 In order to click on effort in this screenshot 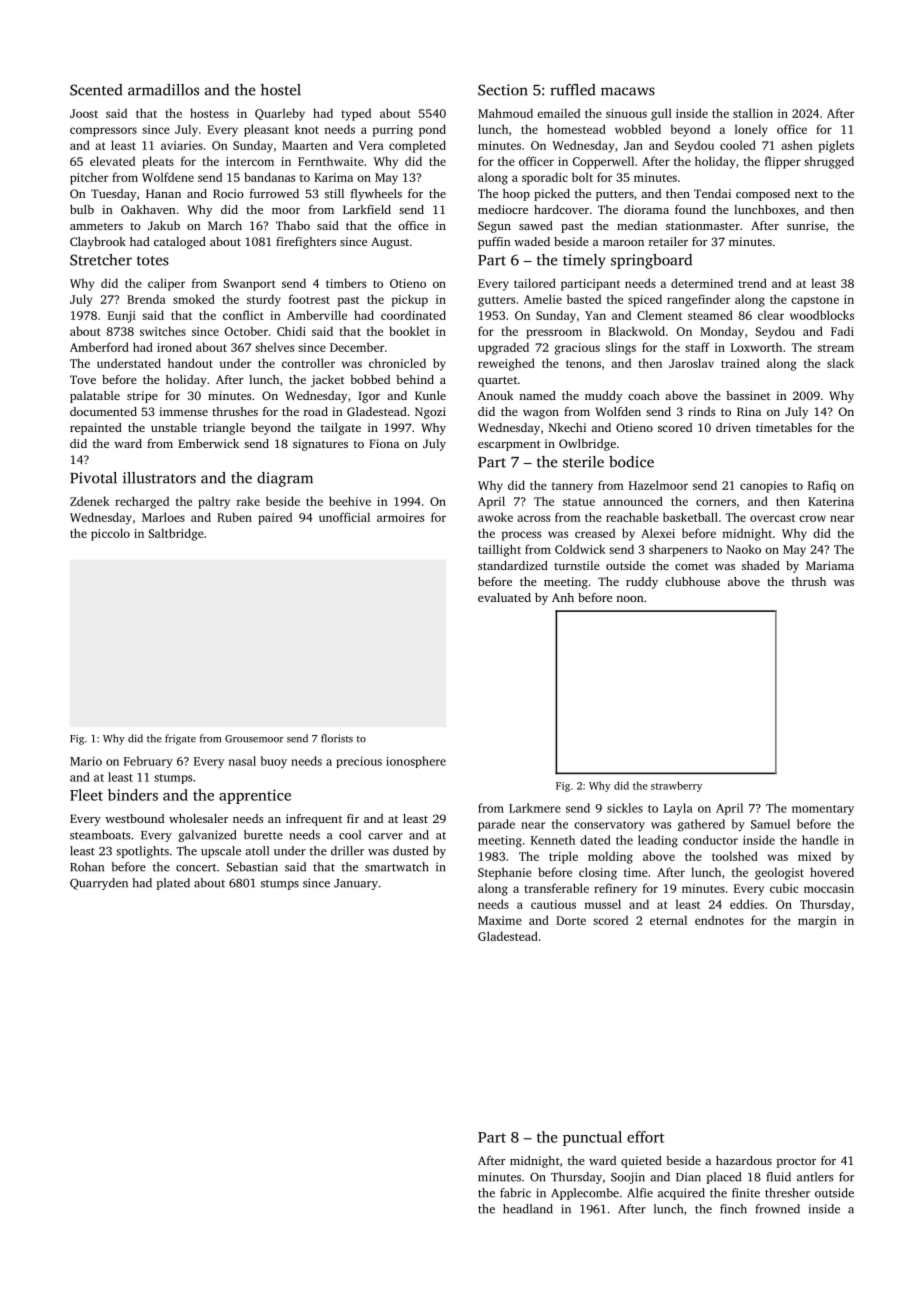, I will do `click(645, 1137)`.
